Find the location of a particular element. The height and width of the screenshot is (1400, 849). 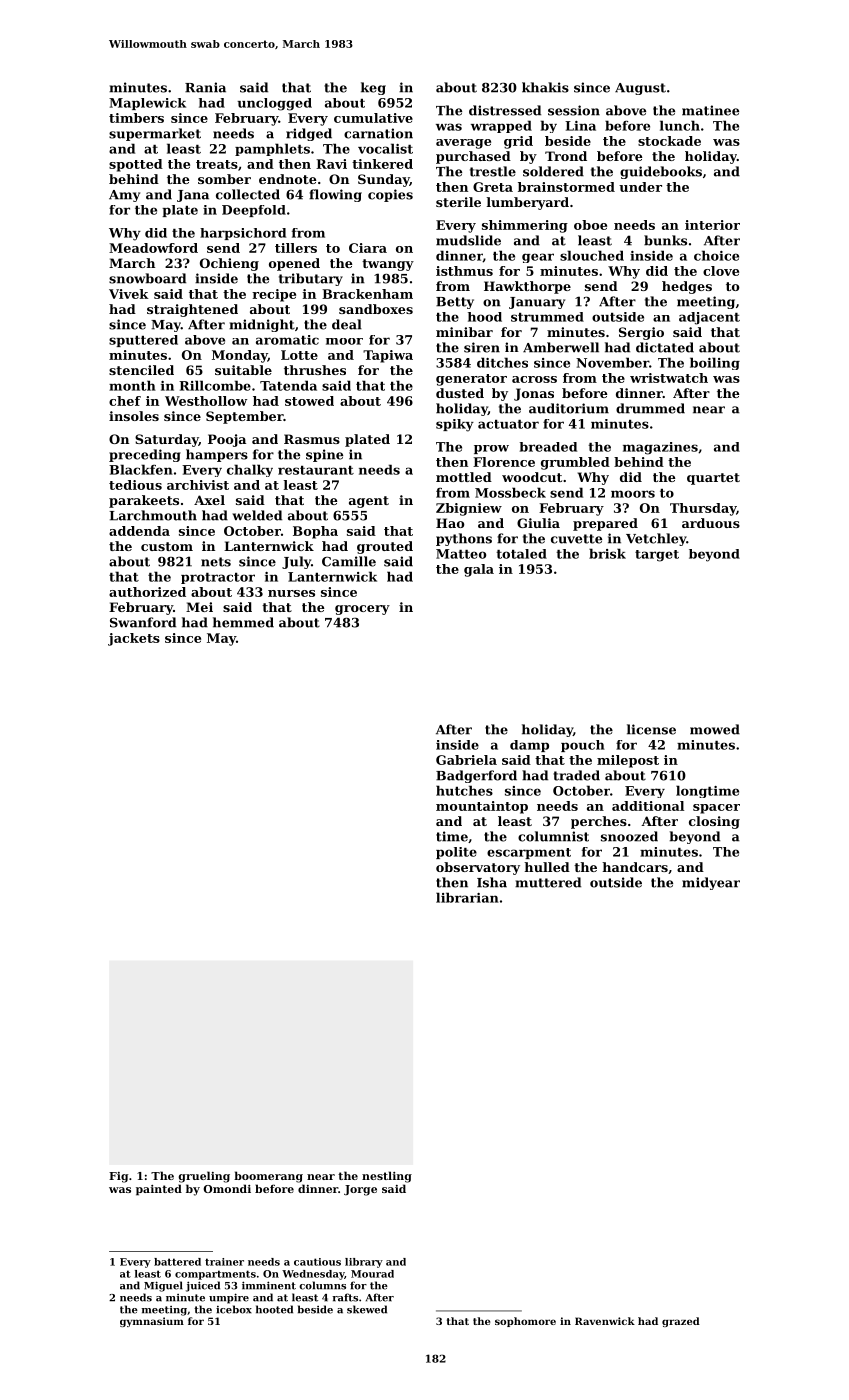

grouted is located at coordinates (385, 547).
